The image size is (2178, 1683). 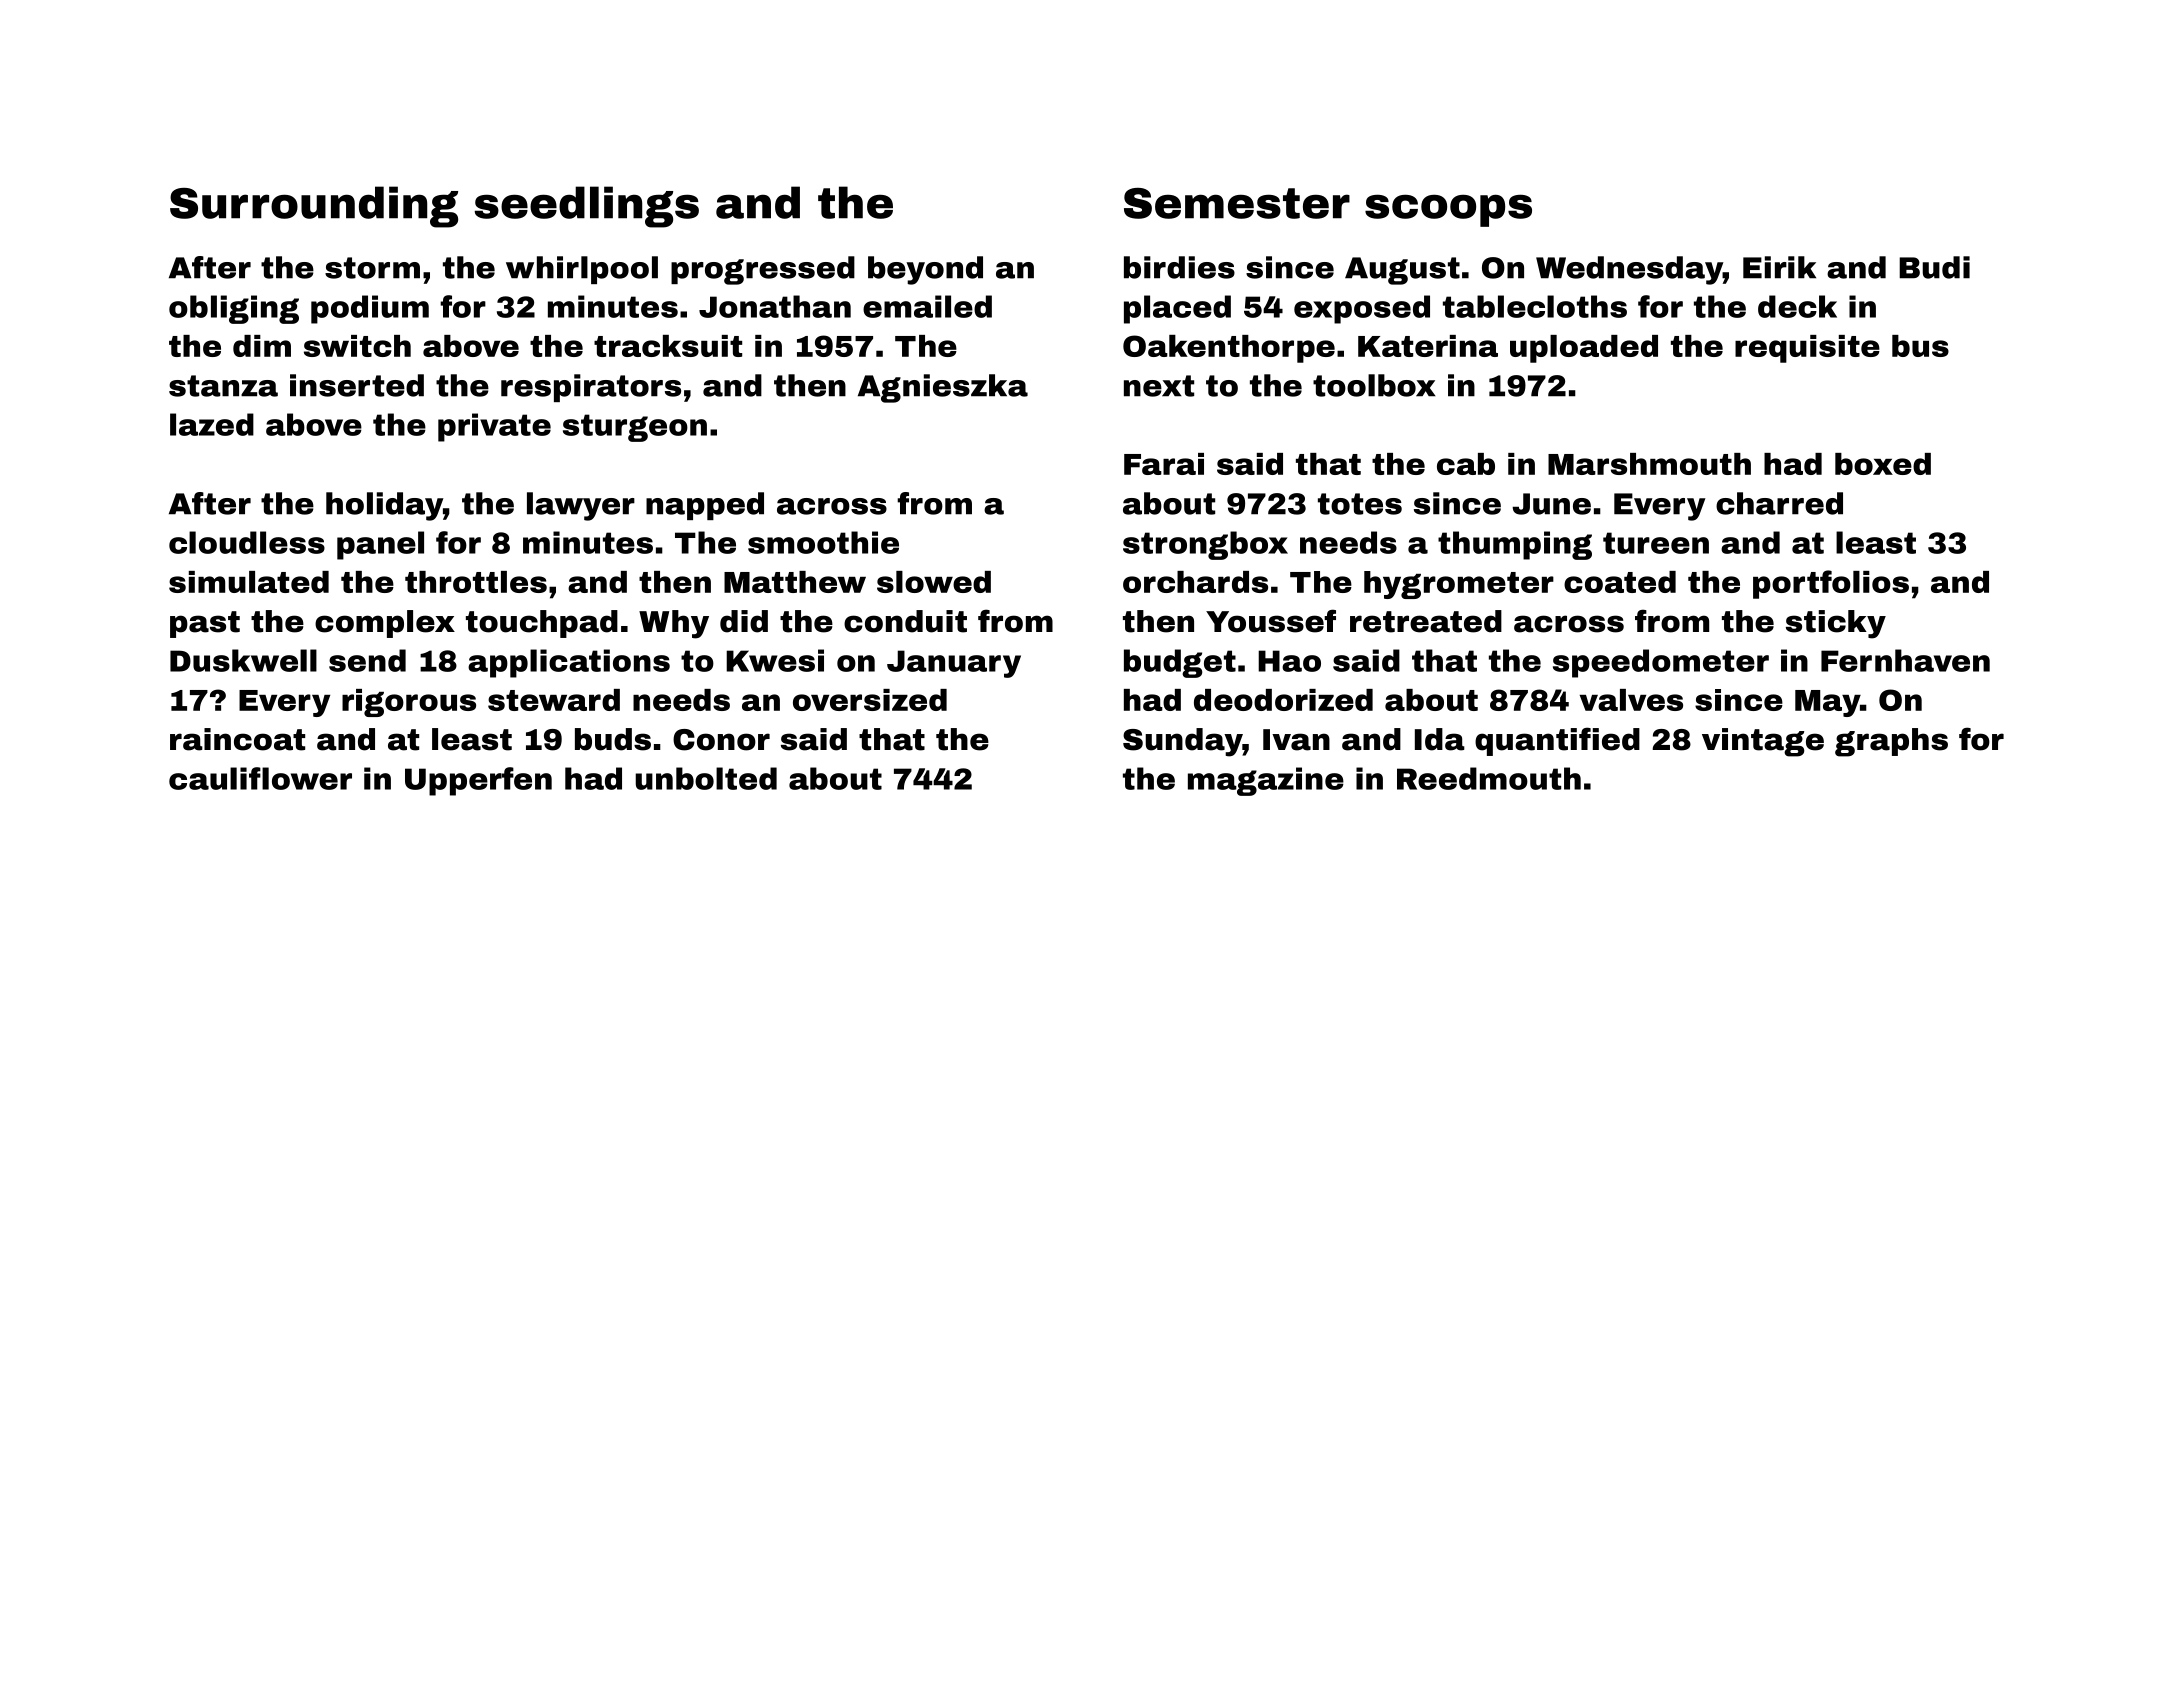 I want to click on seedlings, so click(x=587, y=207).
